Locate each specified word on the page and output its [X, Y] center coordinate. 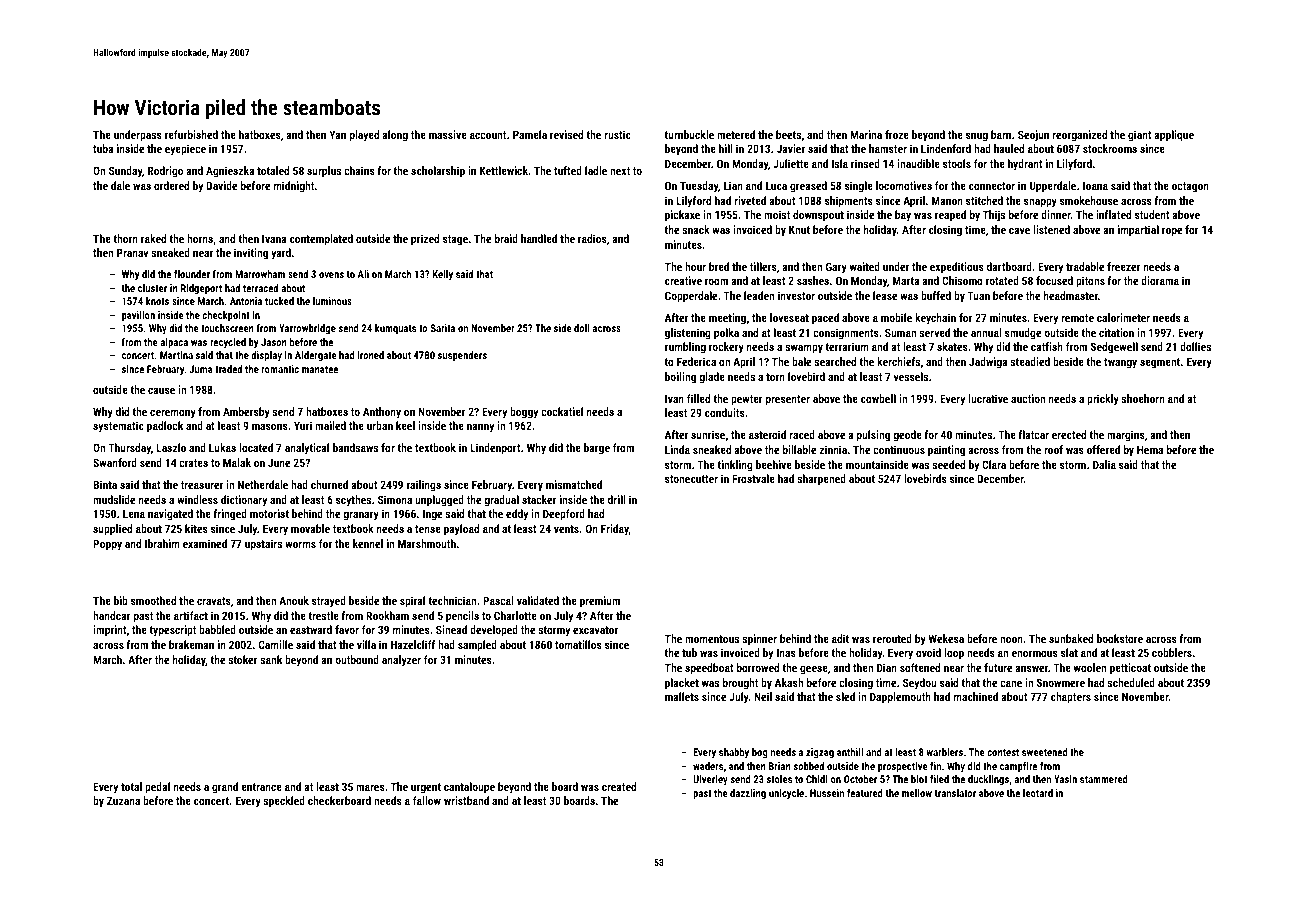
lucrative [988, 398]
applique [1174, 136]
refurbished [191, 134]
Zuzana [123, 800]
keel [405, 425]
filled [698, 398]
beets [788, 134]
